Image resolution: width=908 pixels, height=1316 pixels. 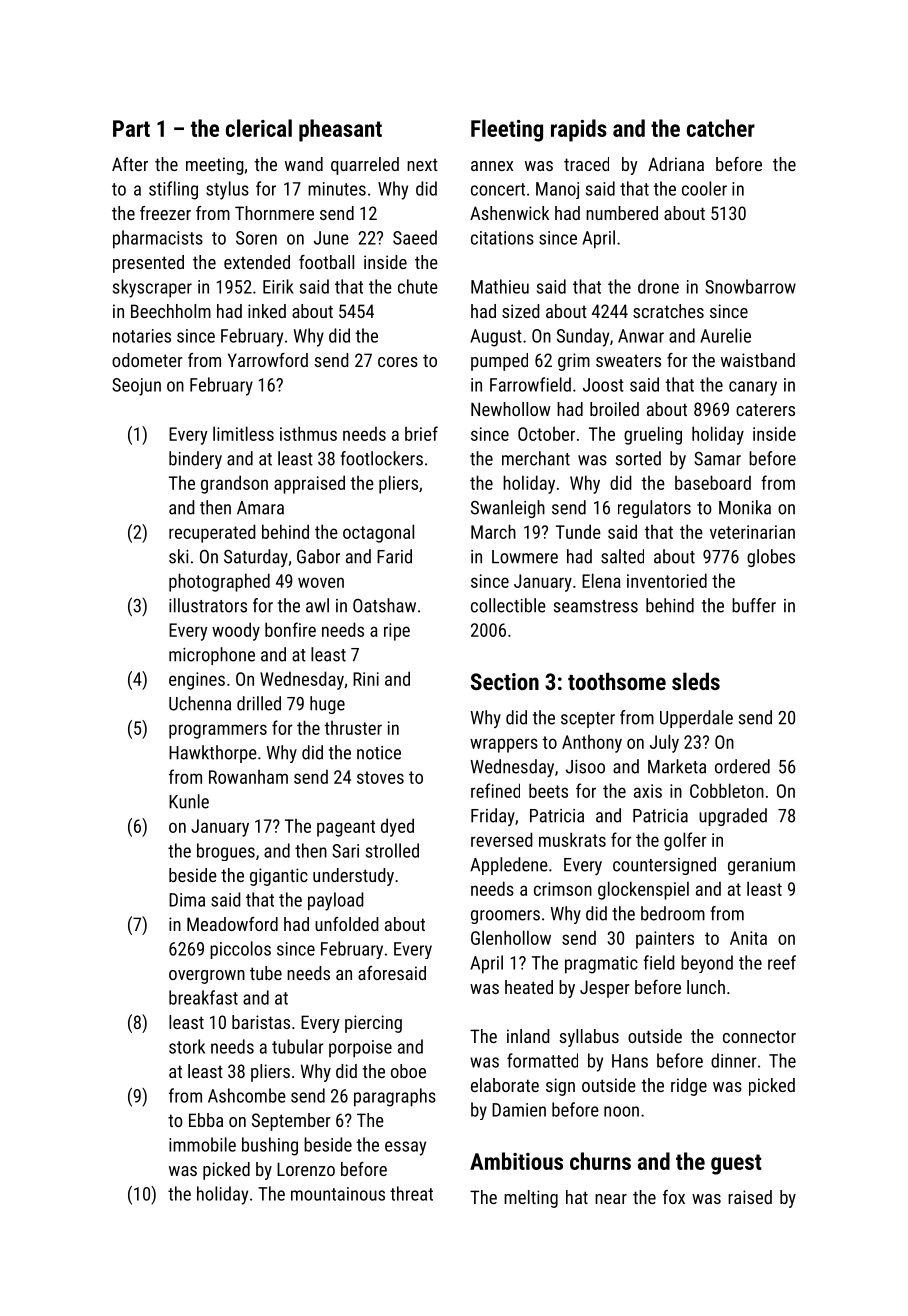 I want to click on caterers, so click(x=765, y=409).
